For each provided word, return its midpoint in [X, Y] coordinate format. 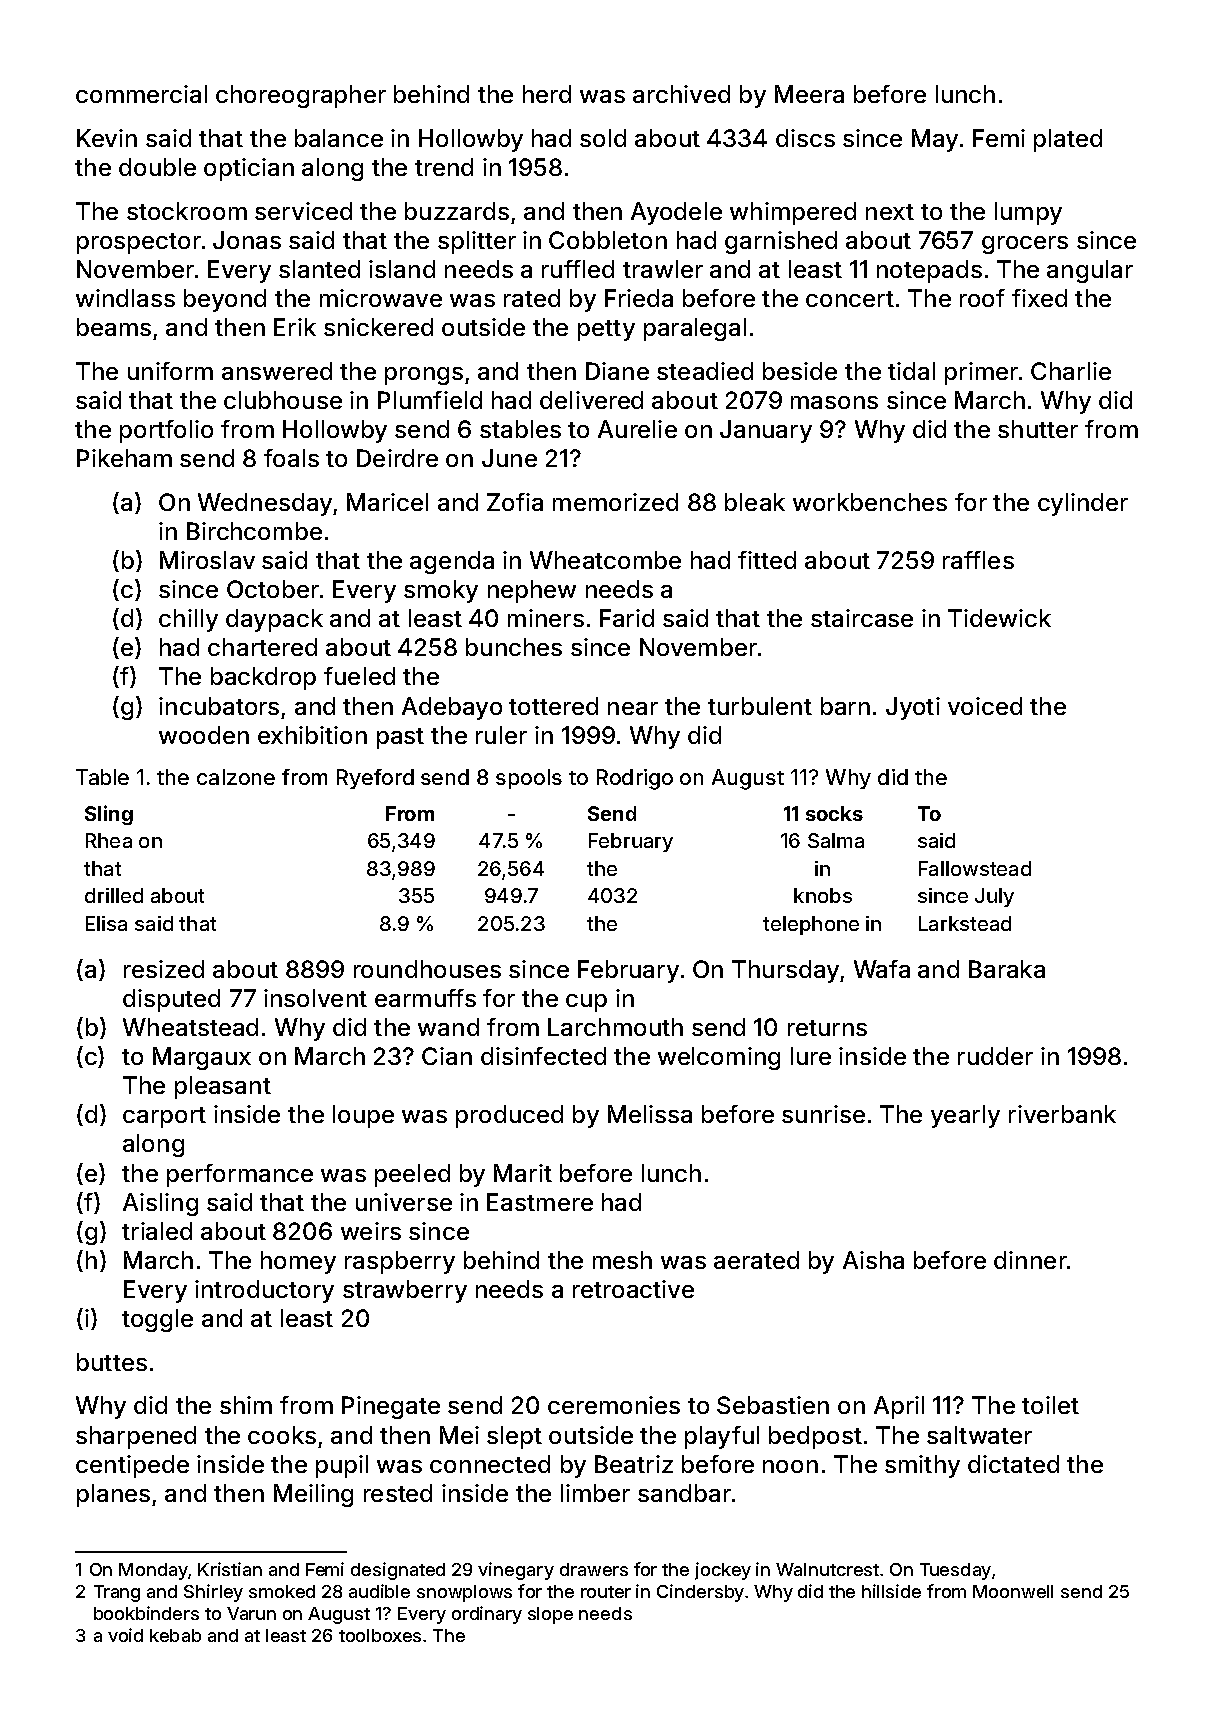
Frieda [639, 298]
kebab [175, 1635]
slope [550, 1615]
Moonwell [1013, 1591]
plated [1068, 140]
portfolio [166, 431]
